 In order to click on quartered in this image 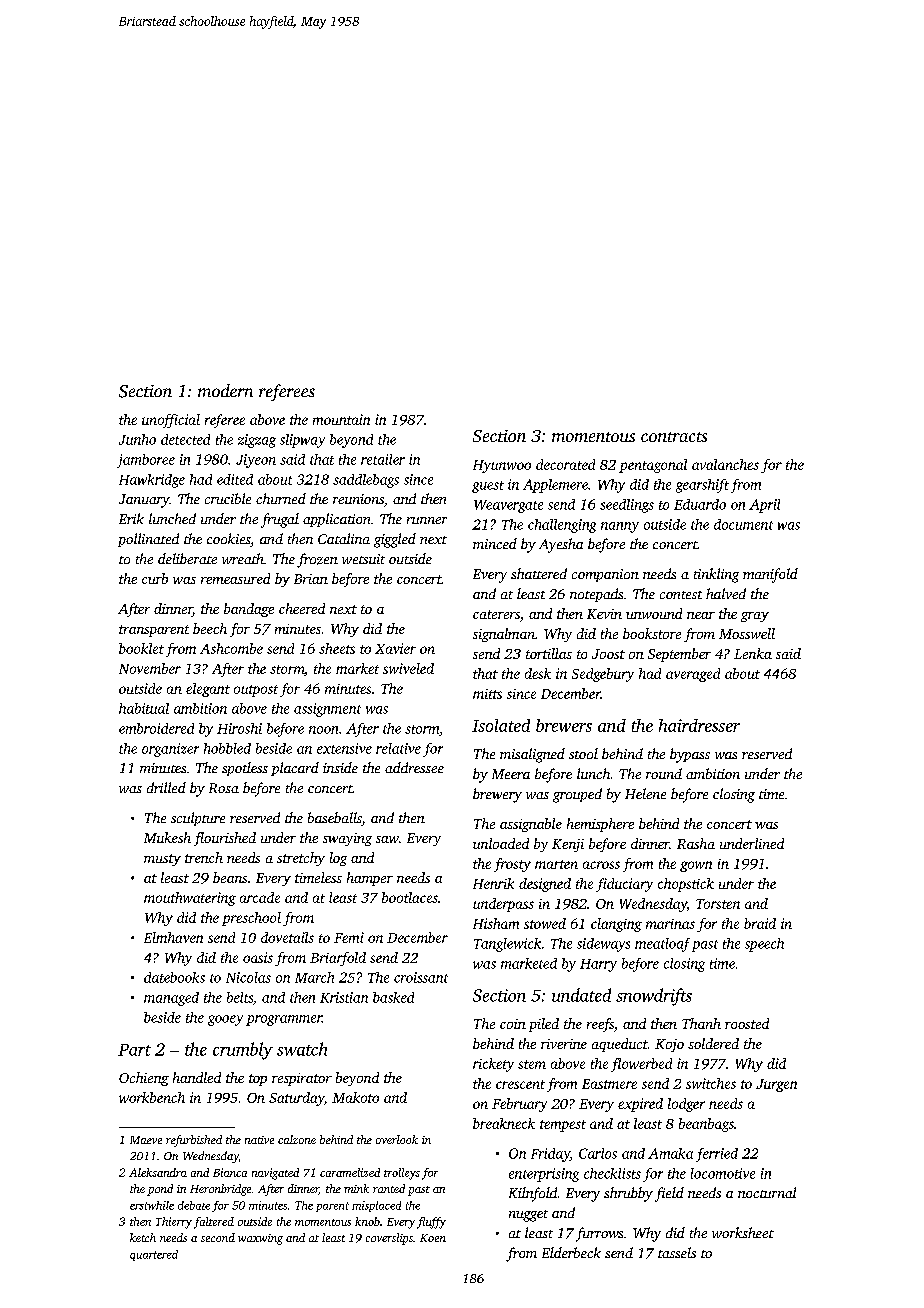, I will do `click(154, 1255)`.
